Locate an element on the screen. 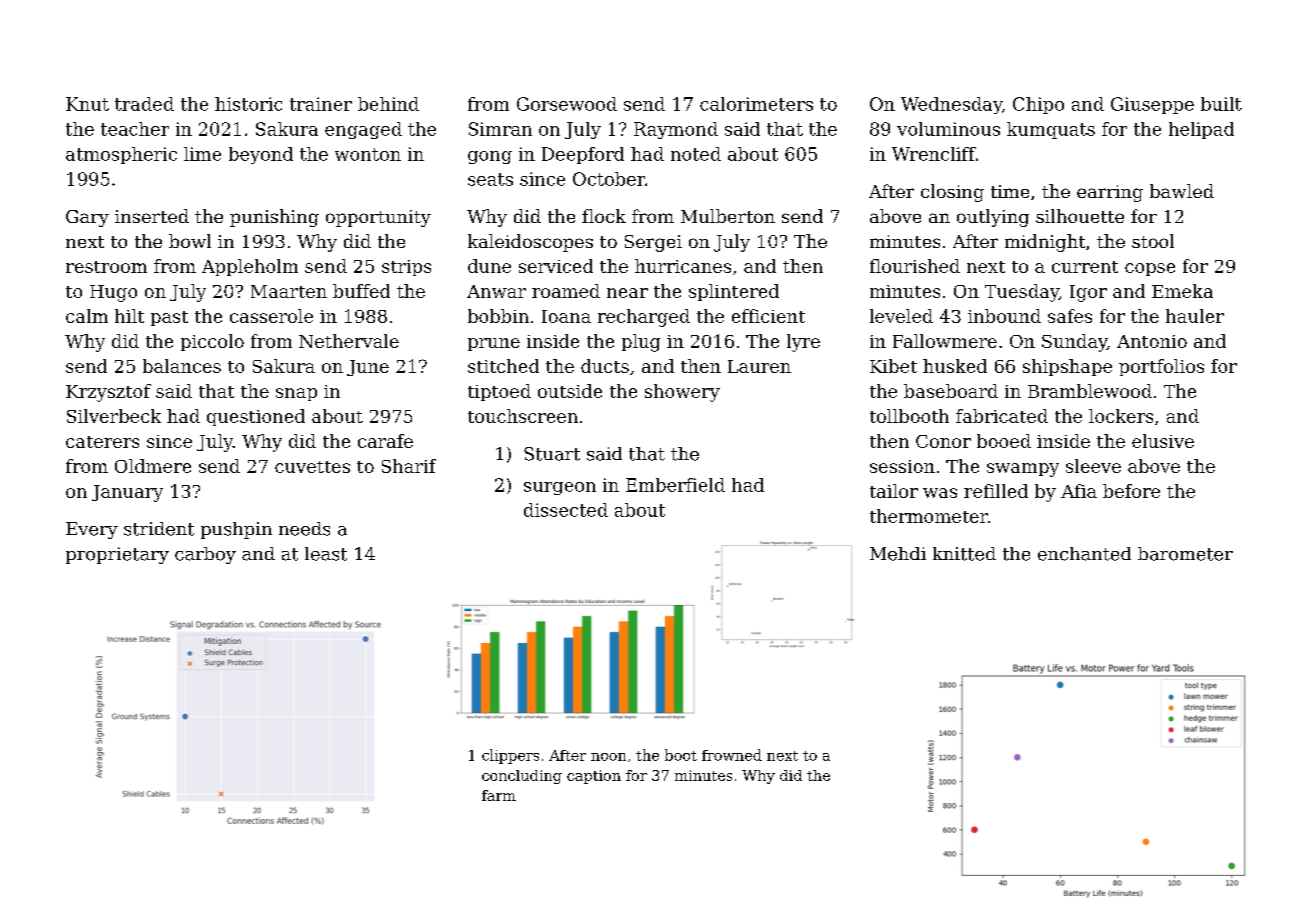 Image resolution: width=1308 pixels, height=924 pixels. clippers is located at coordinates (510, 756).
